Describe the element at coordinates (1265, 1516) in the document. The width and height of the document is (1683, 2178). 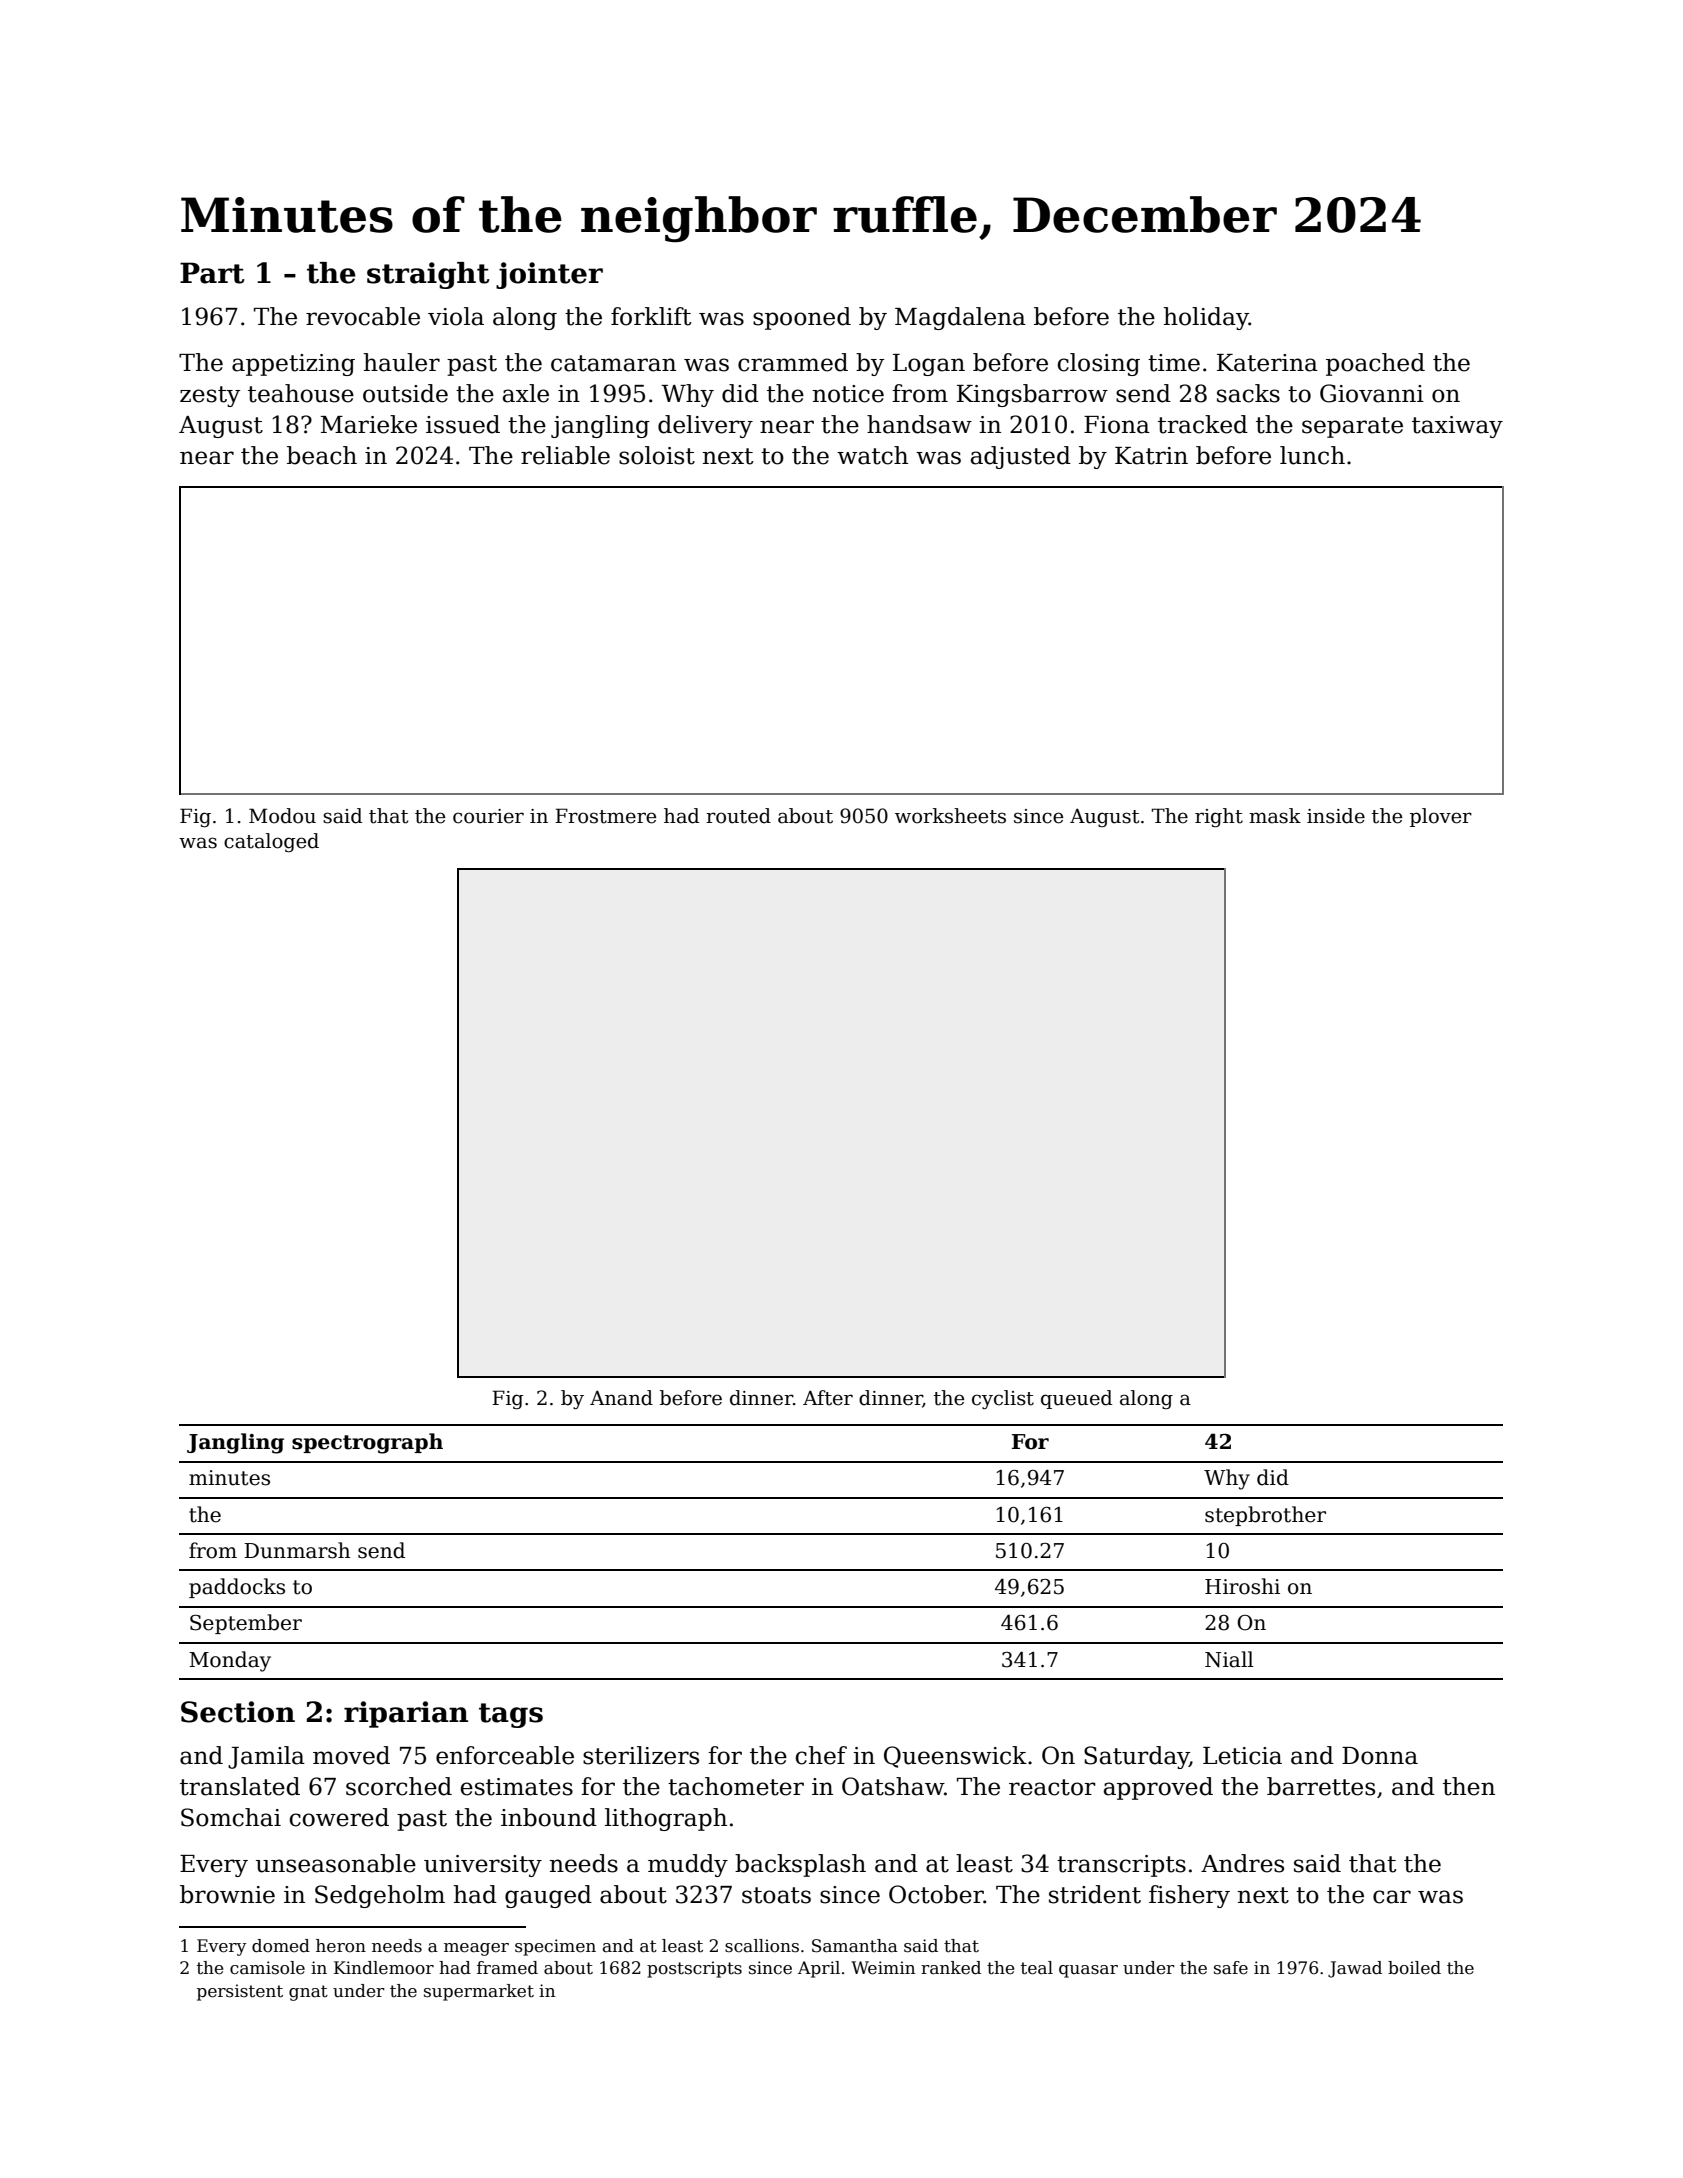
I see `stepbrother` at that location.
